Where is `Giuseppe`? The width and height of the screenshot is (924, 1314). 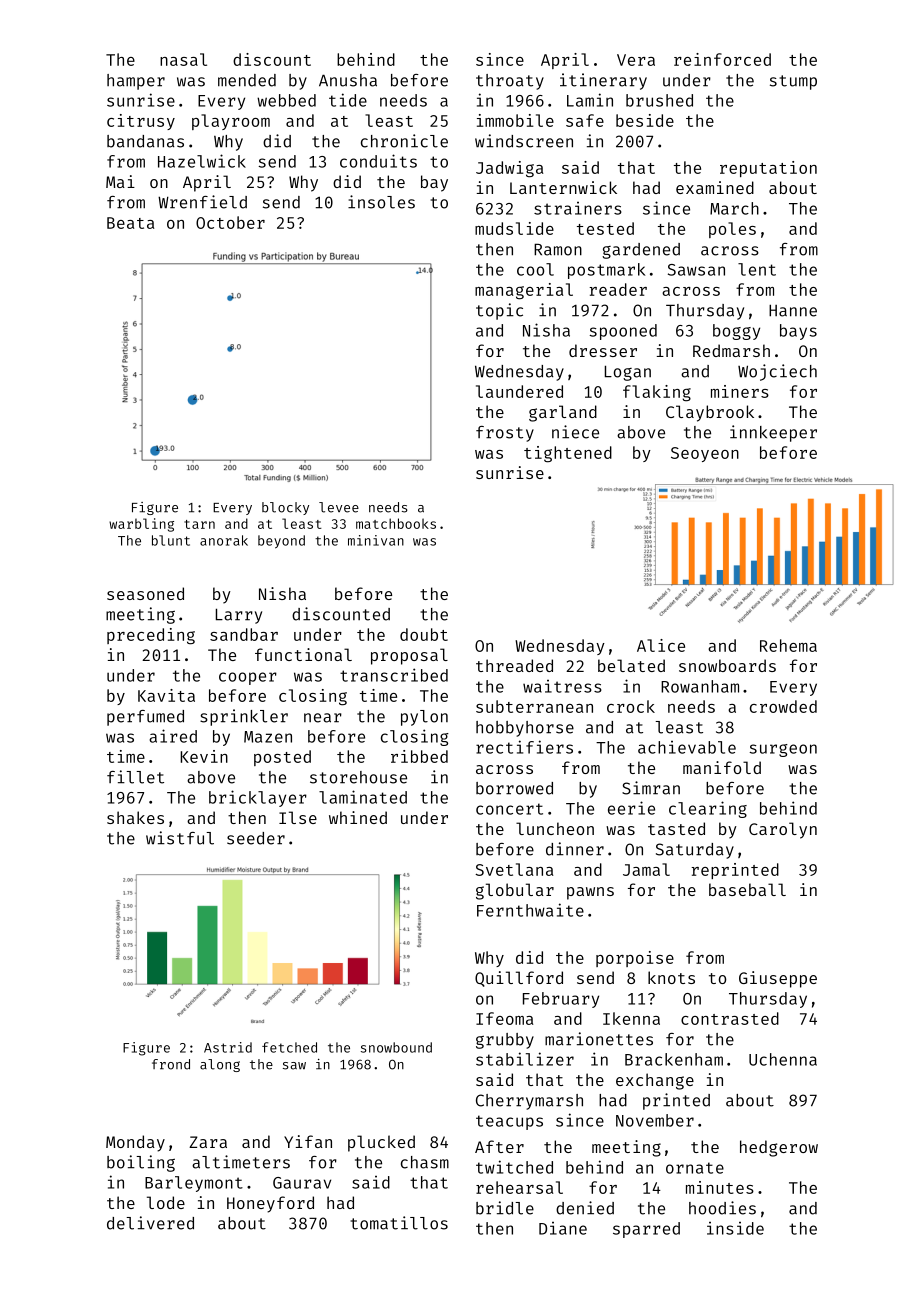 Giuseppe is located at coordinates (778, 979).
